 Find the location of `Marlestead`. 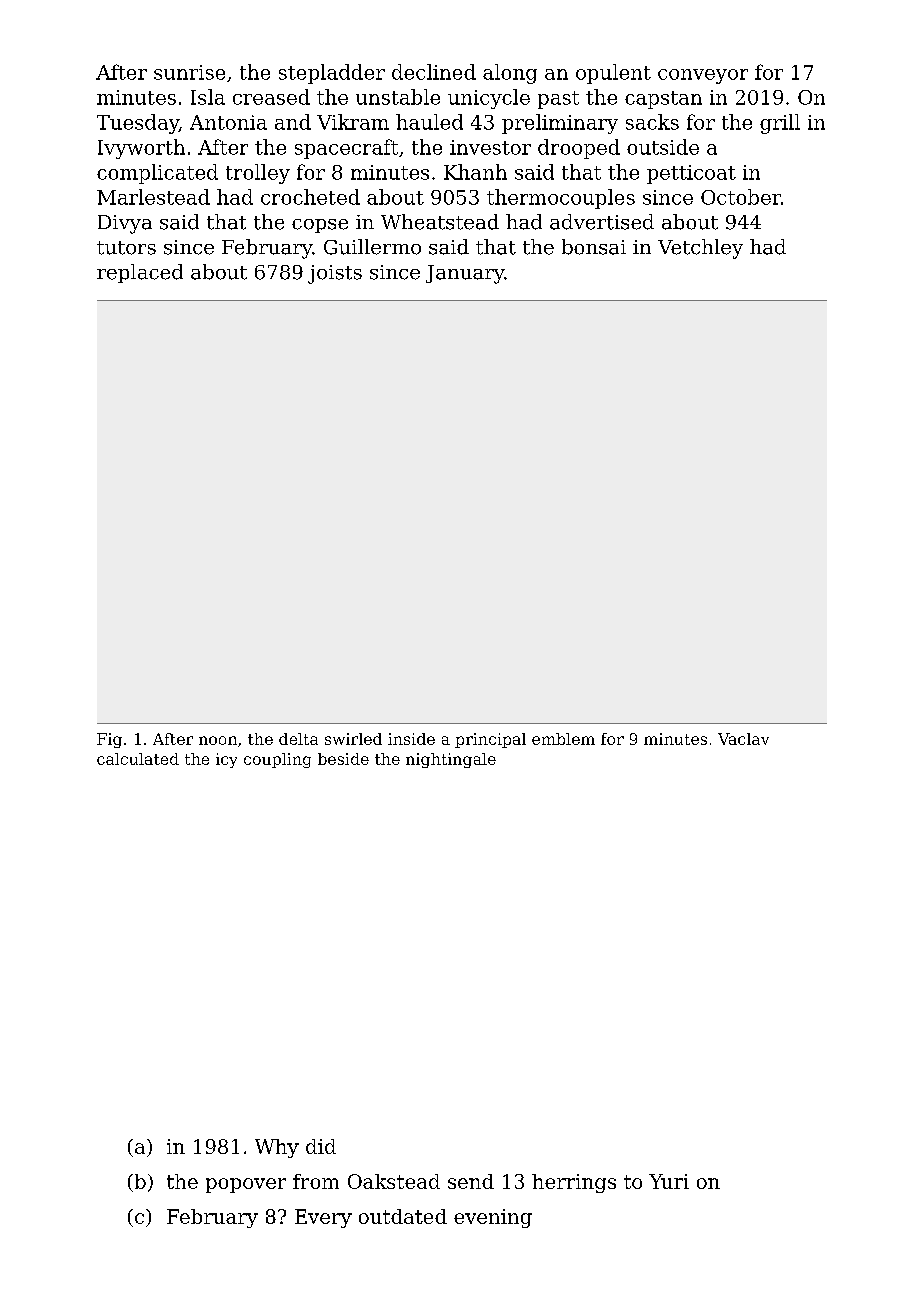

Marlestead is located at coordinates (153, 197).
